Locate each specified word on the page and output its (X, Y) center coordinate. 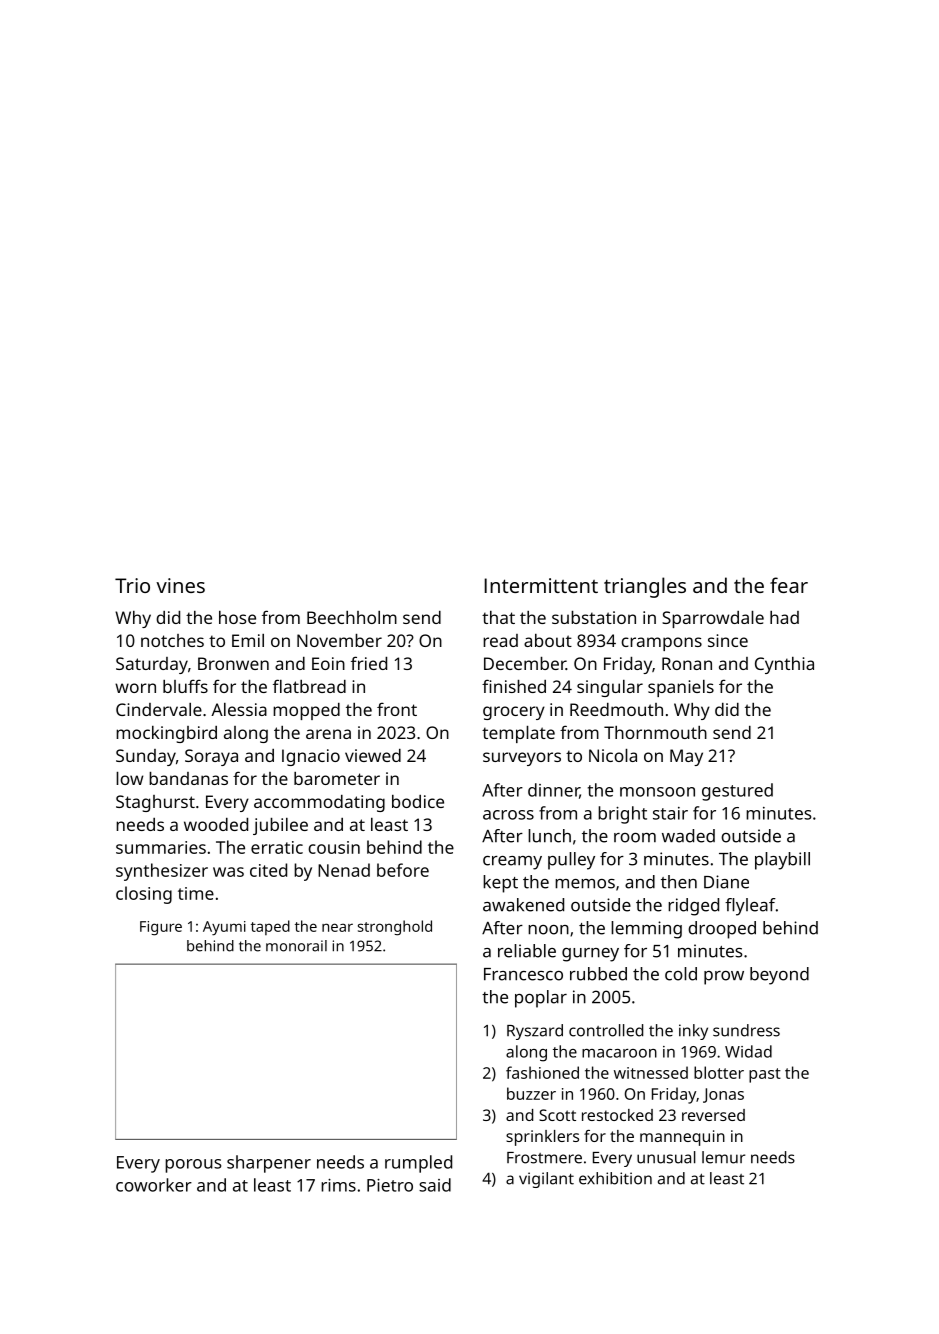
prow (724, 978)
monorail (296, 946)
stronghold (395, 928)
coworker (154, 1185)
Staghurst (155, 803)
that (498, 617)
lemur (723, 1157)
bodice (418, 801)
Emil (248, 640)
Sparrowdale (713, 619)
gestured (737, 792)
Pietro (390, 1185)
